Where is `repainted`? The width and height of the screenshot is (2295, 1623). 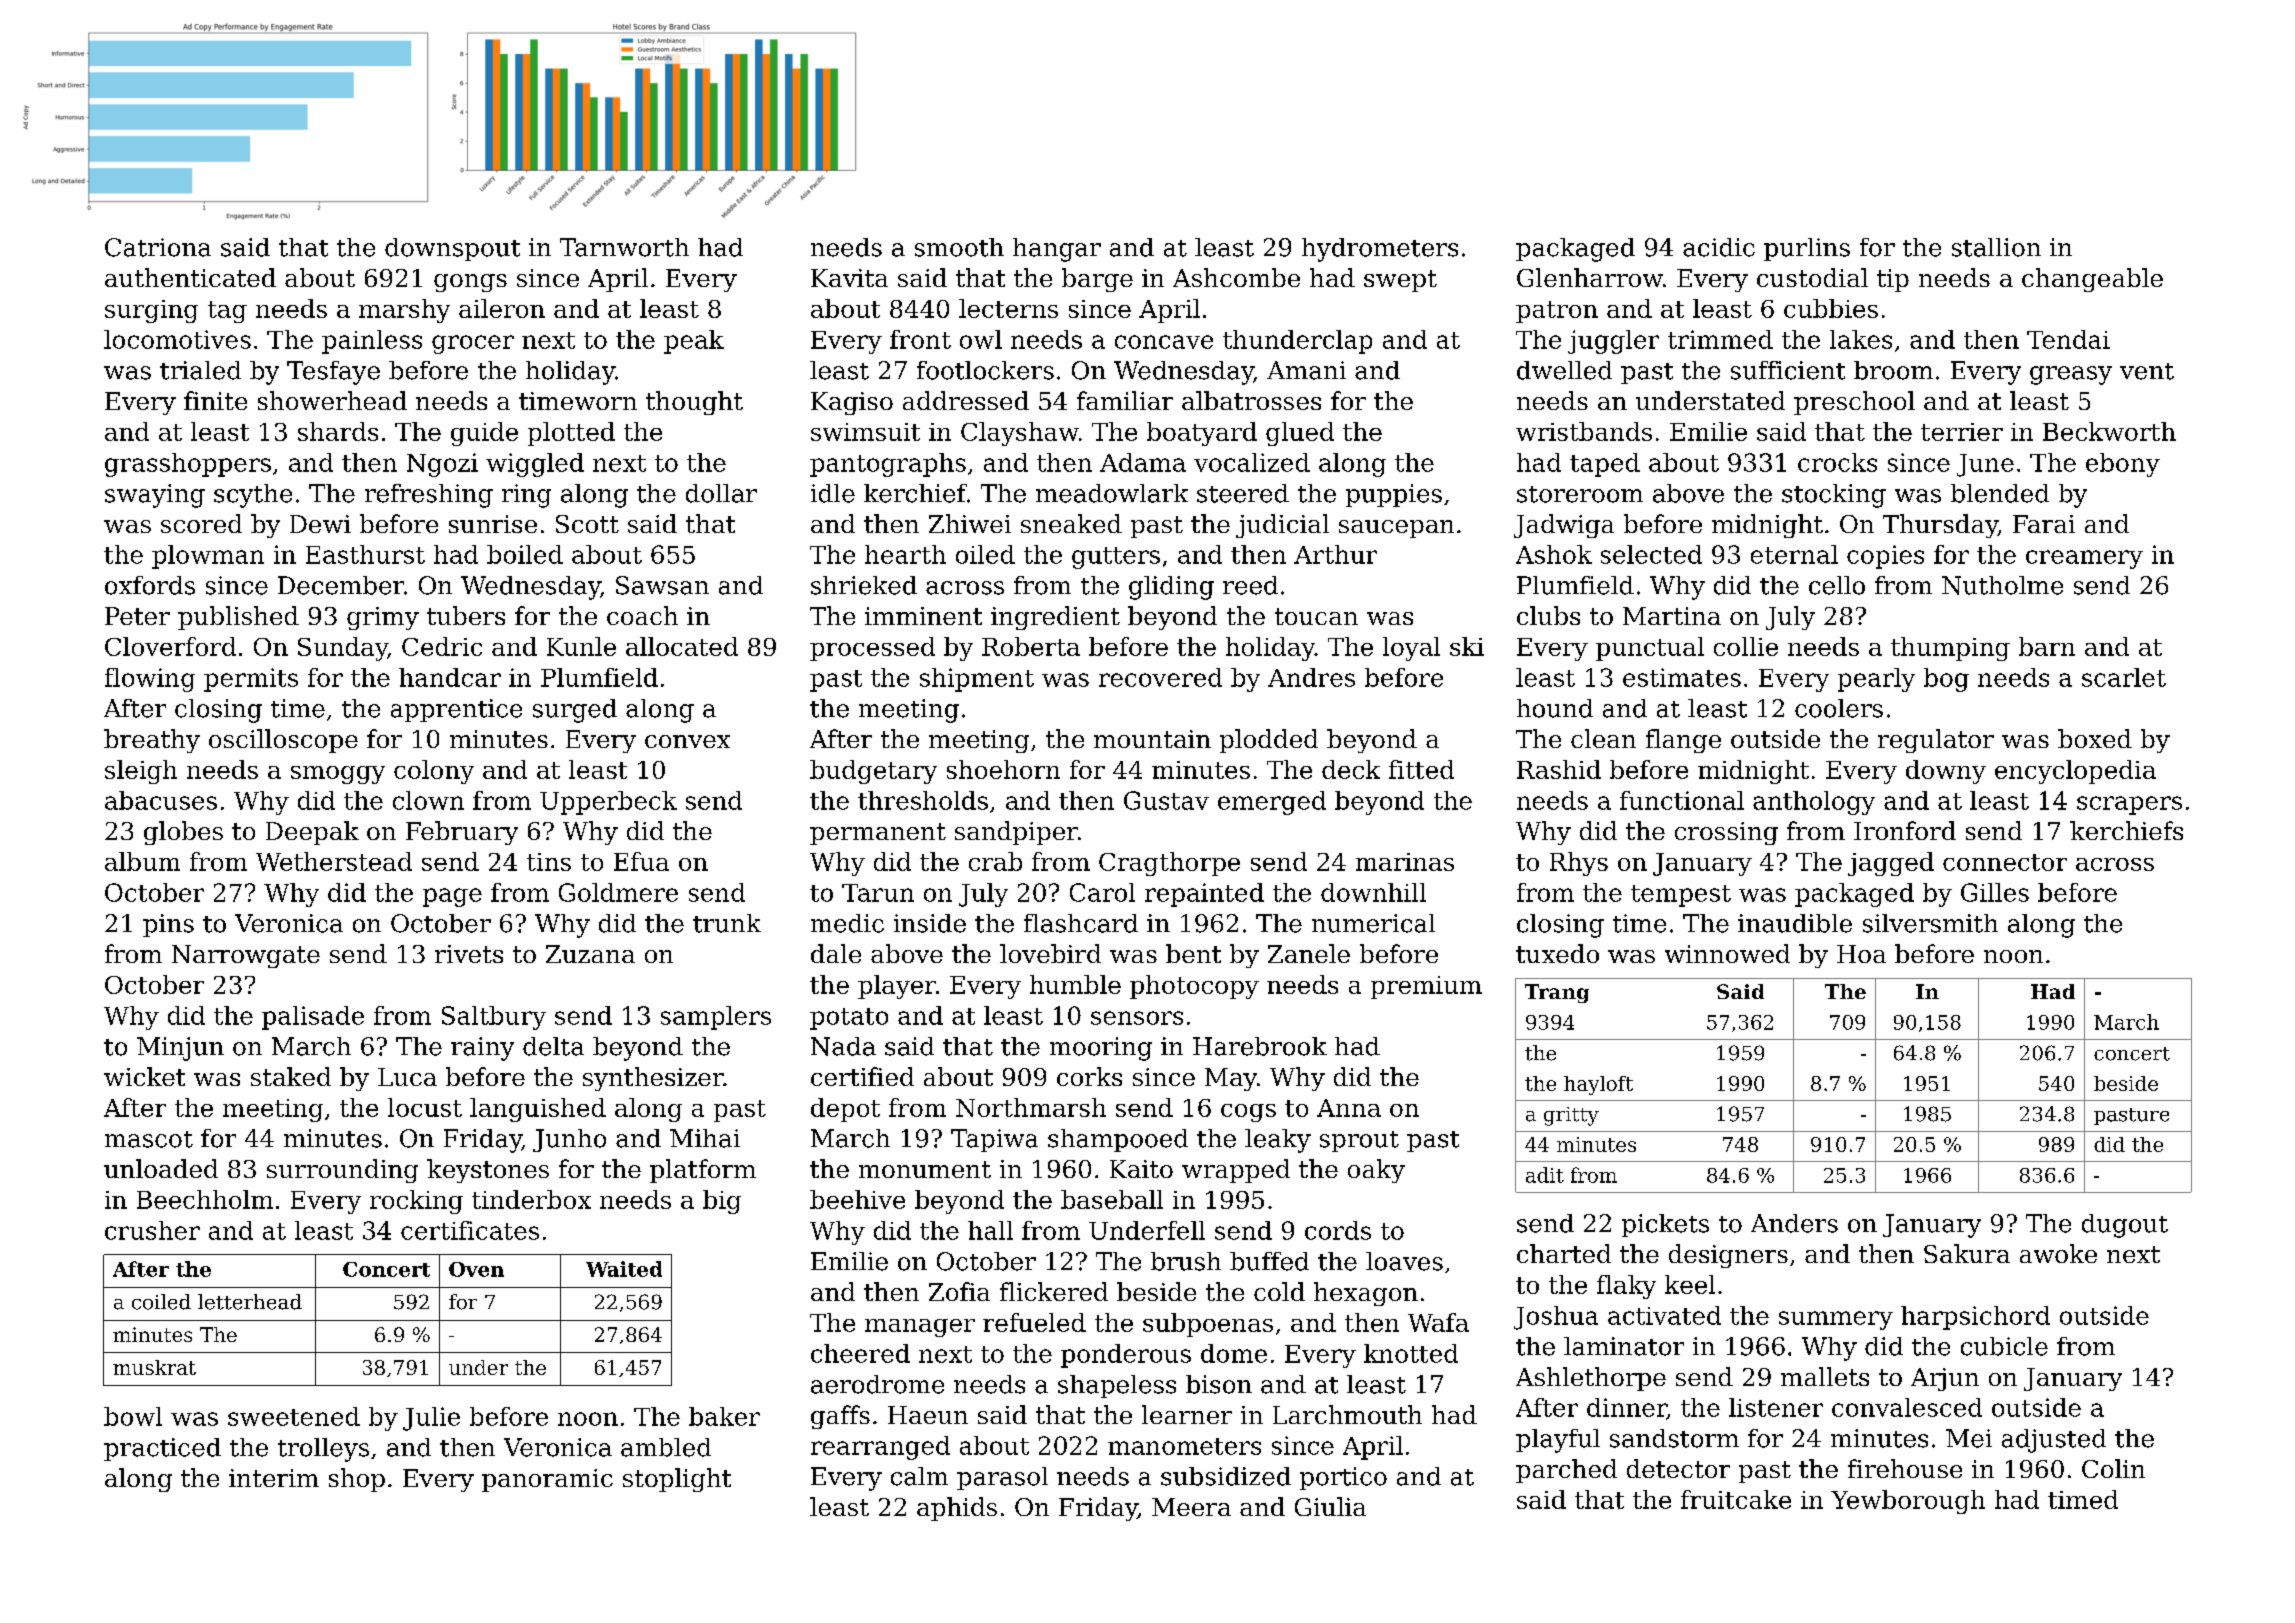 repainted is located at coordinates (1204, 895).
